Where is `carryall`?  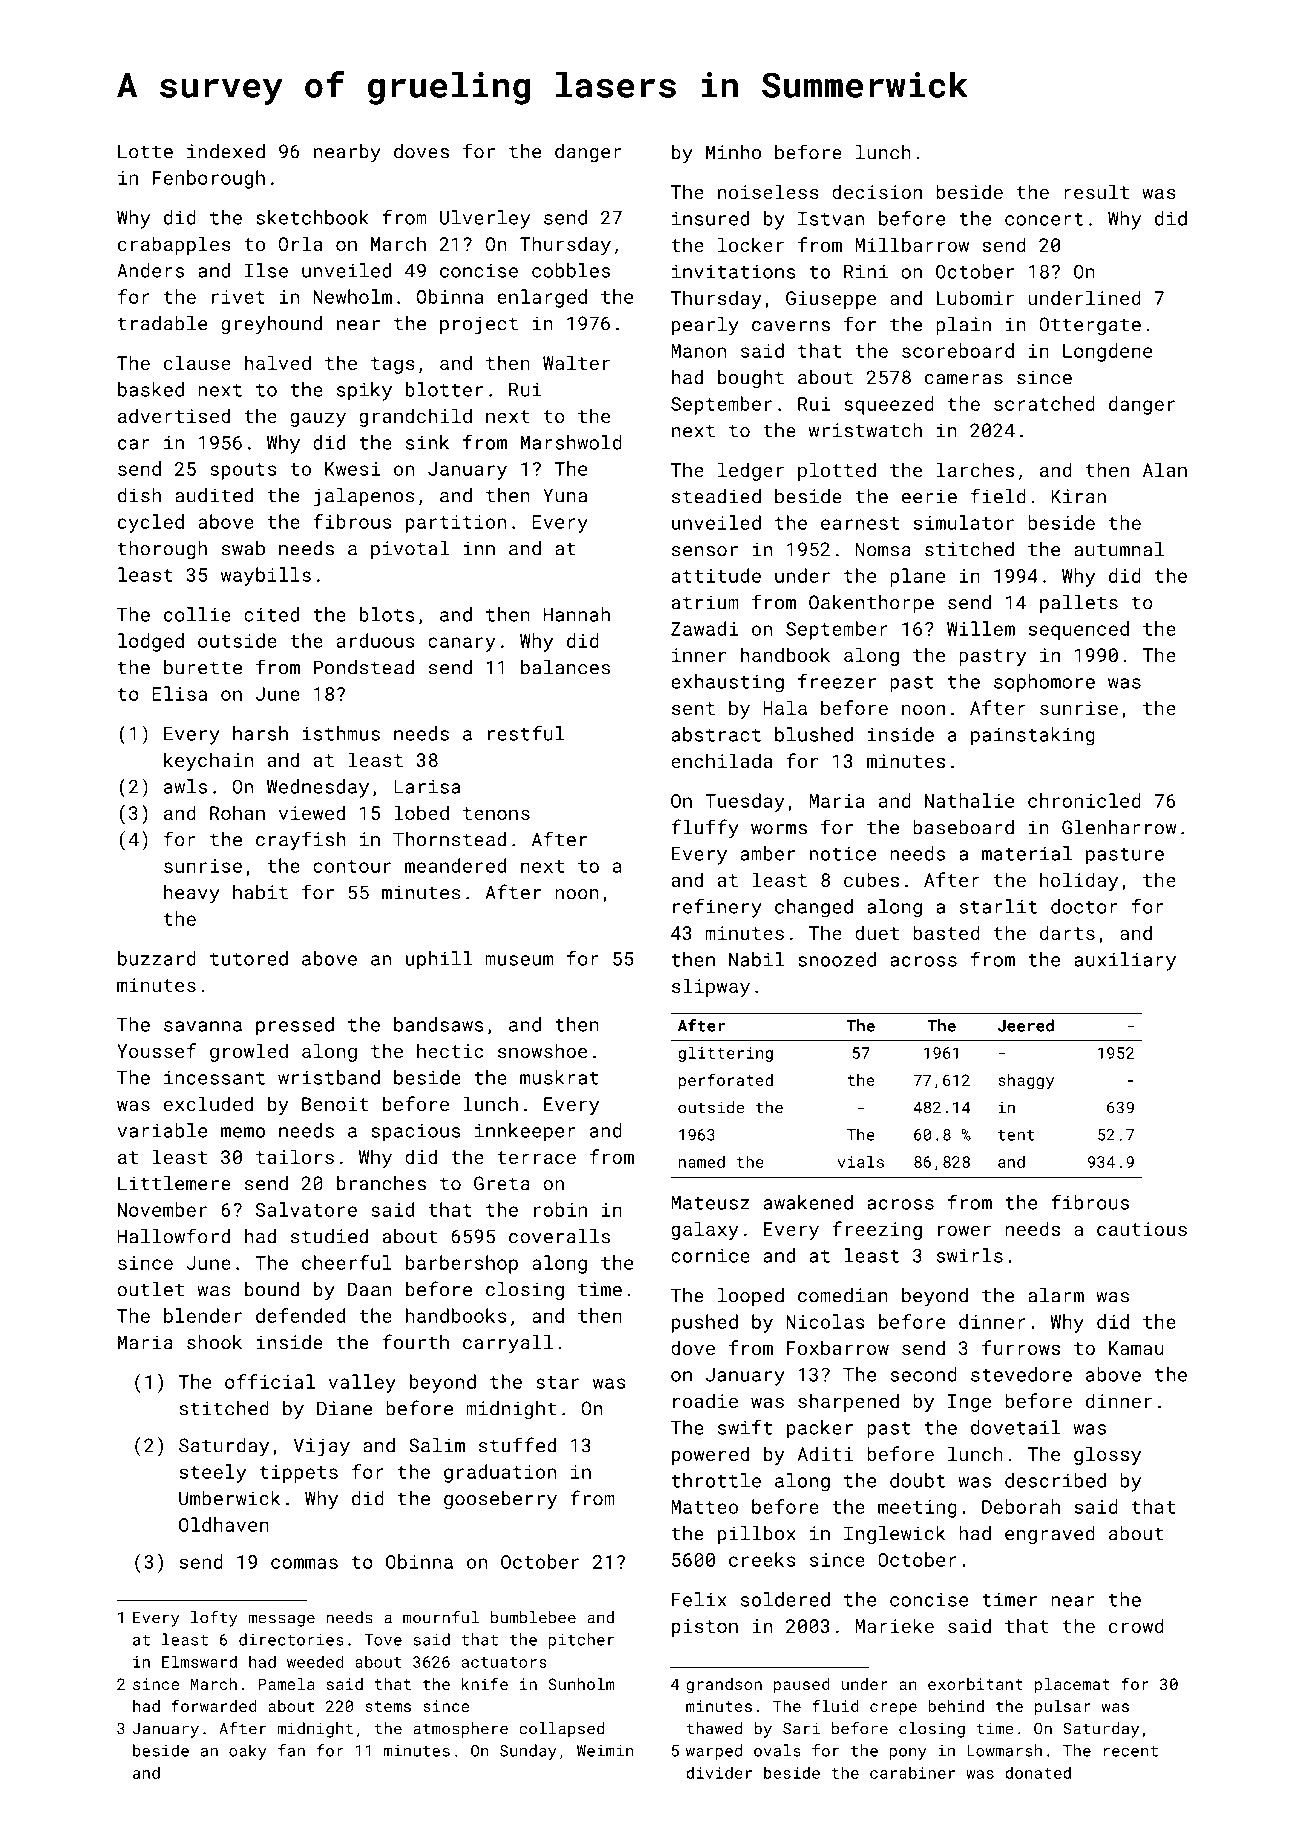 carryall is located at coordinates (508, 1344).
